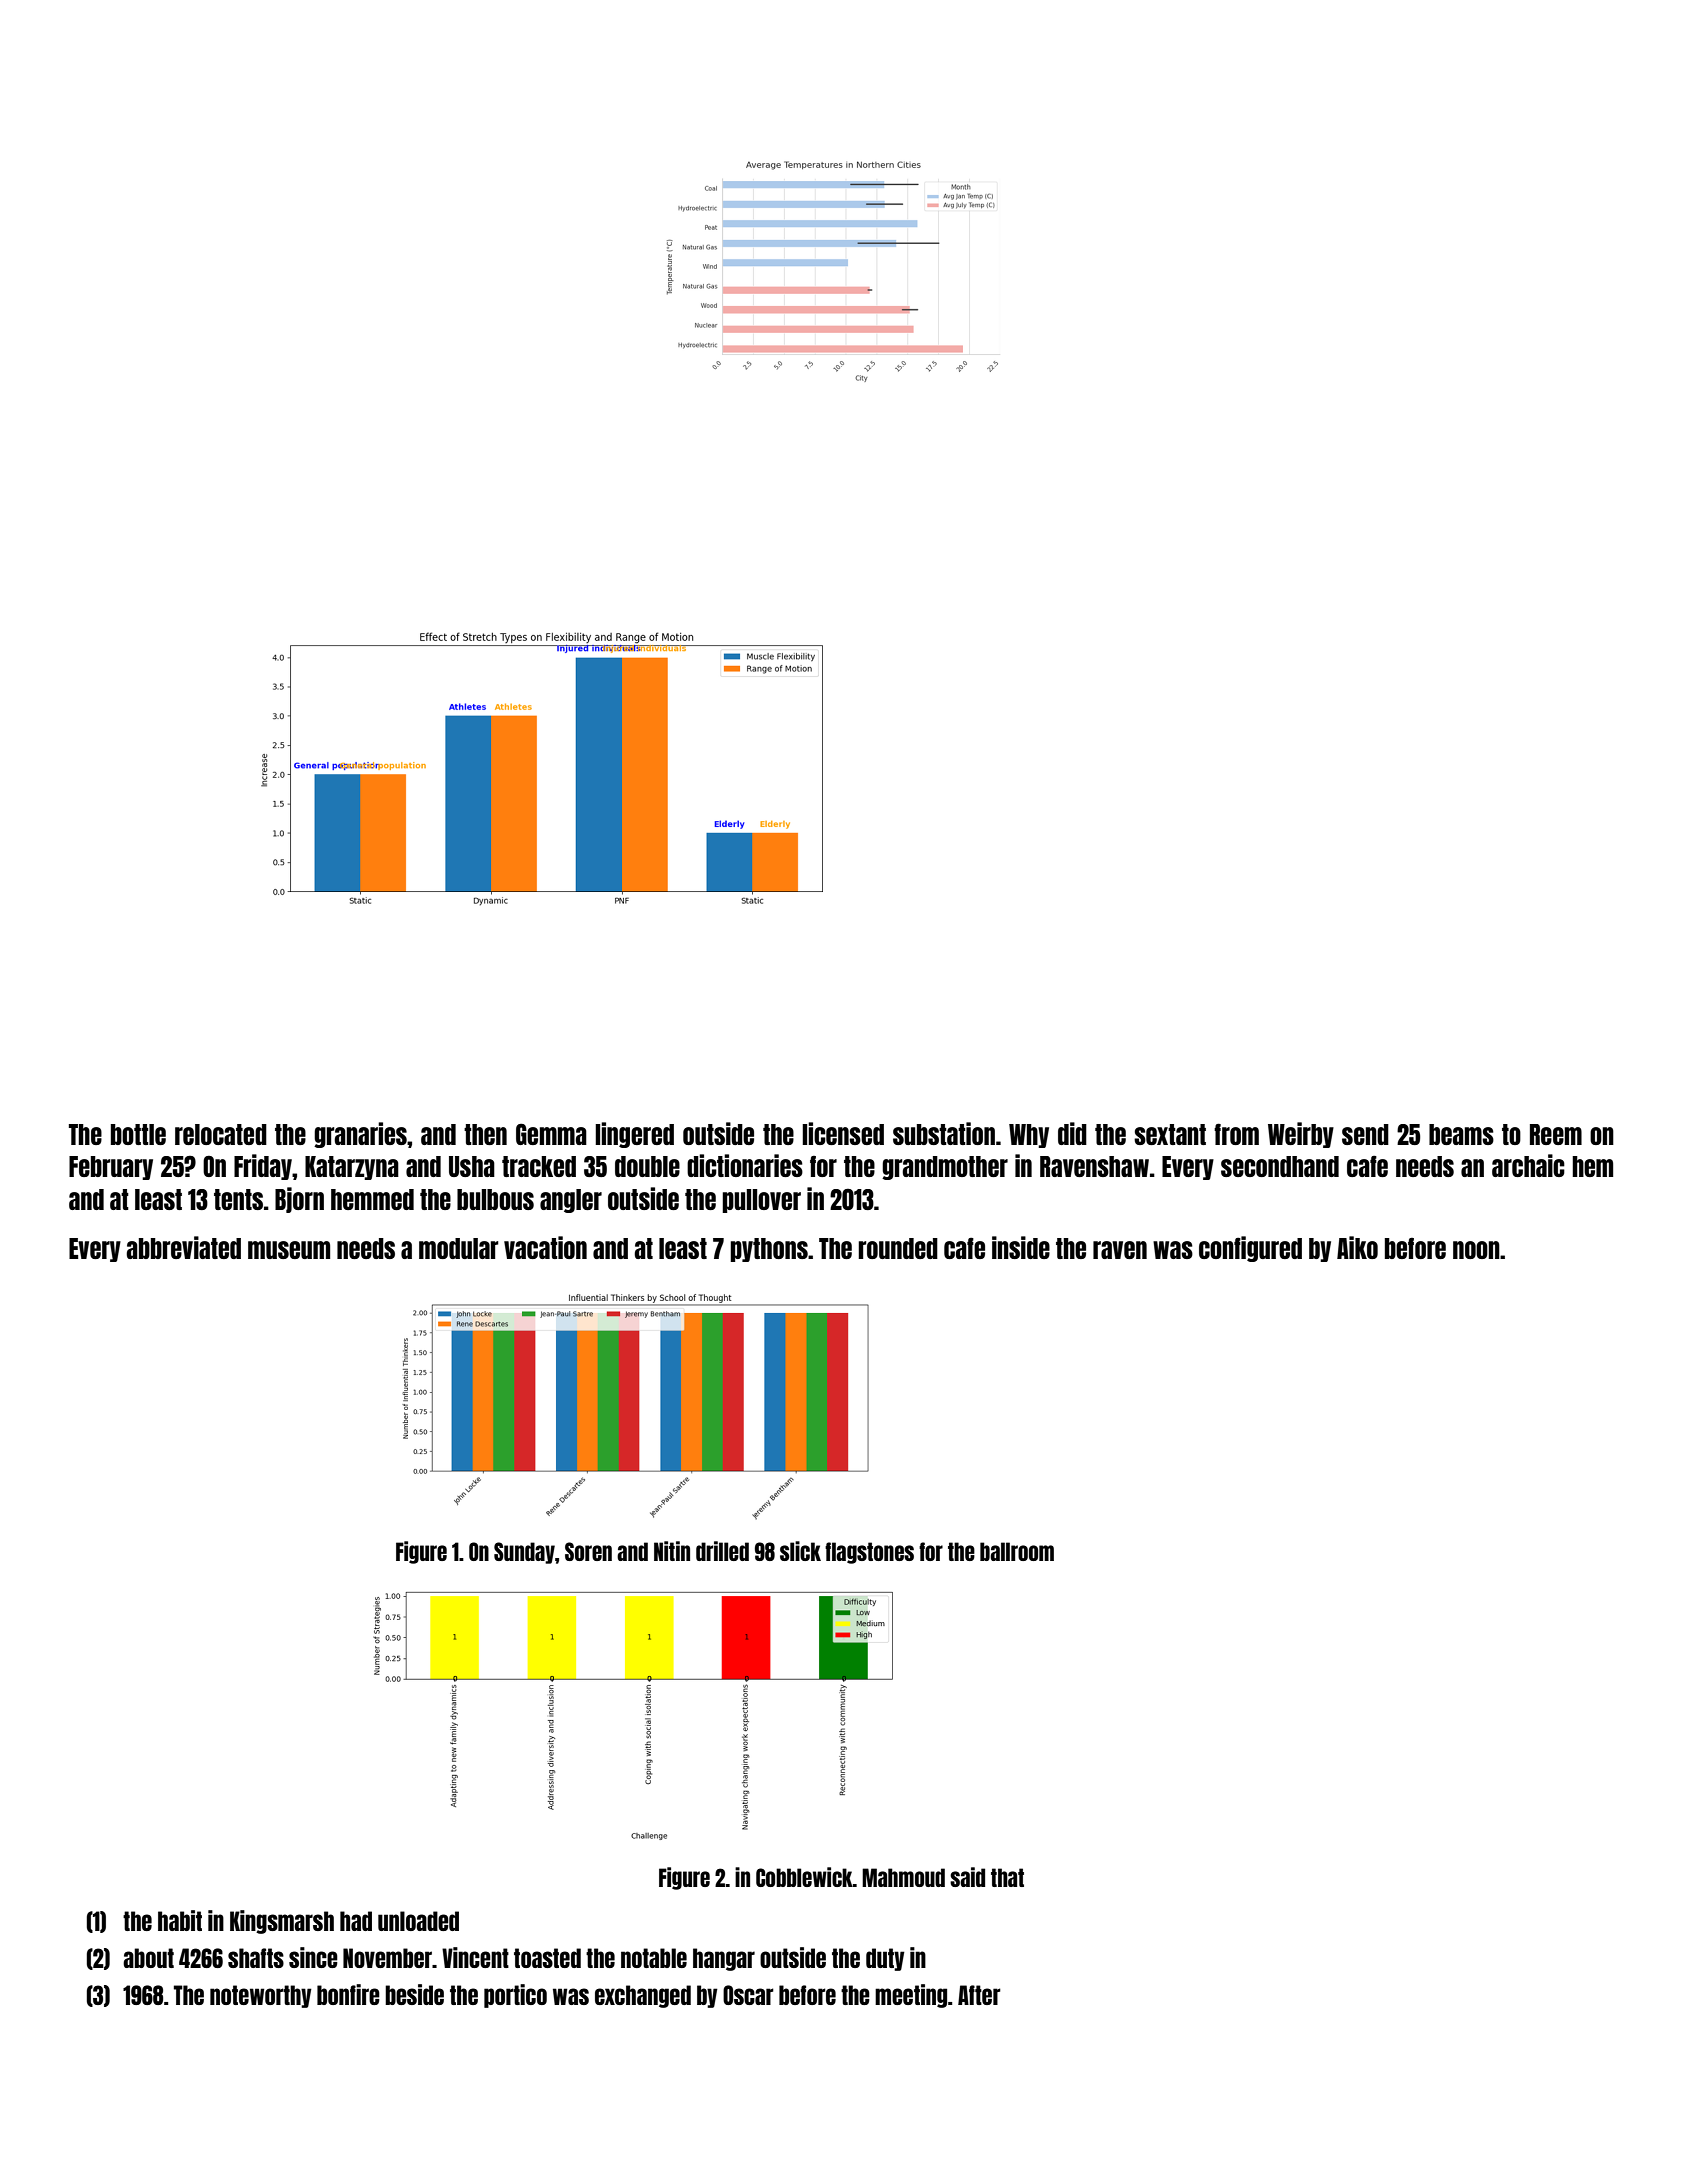 The image size is (1683, 2178). I want to click on exchanged, so click(643, 1996).
